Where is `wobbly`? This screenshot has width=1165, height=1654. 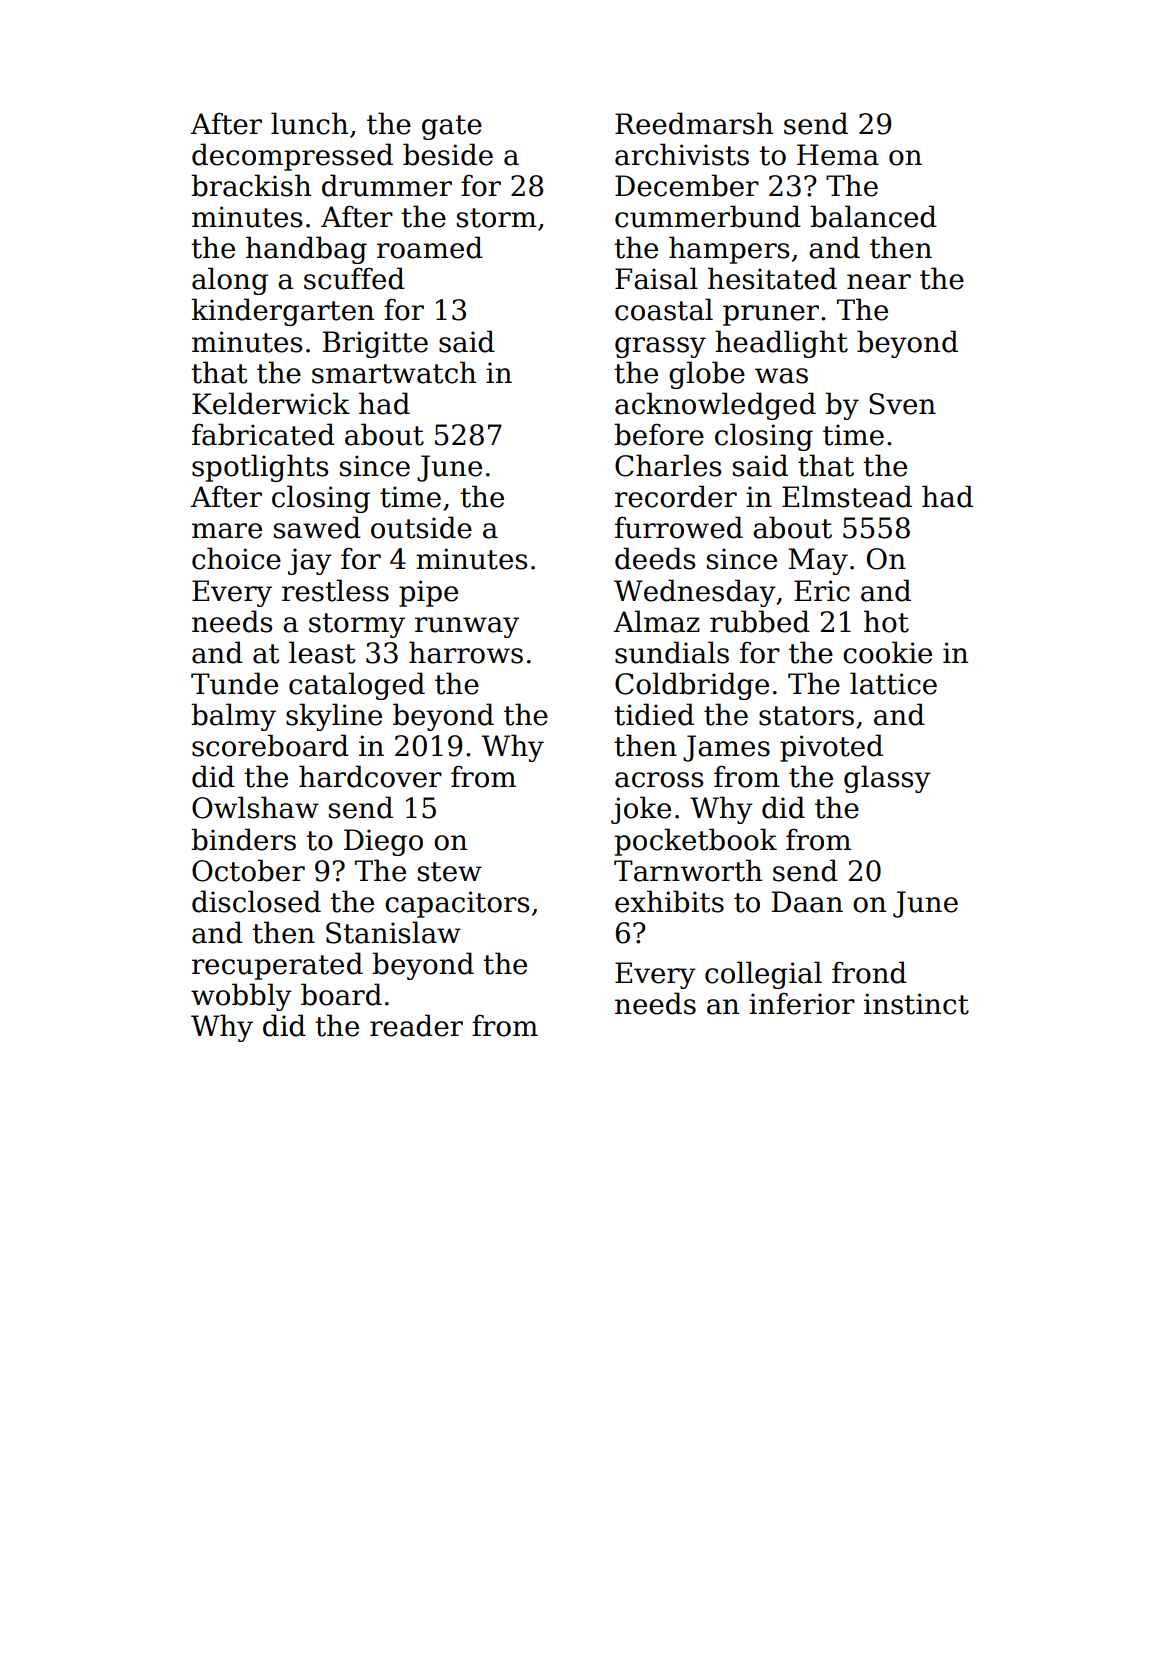 wobbly is located at coordinates (241, 997).
